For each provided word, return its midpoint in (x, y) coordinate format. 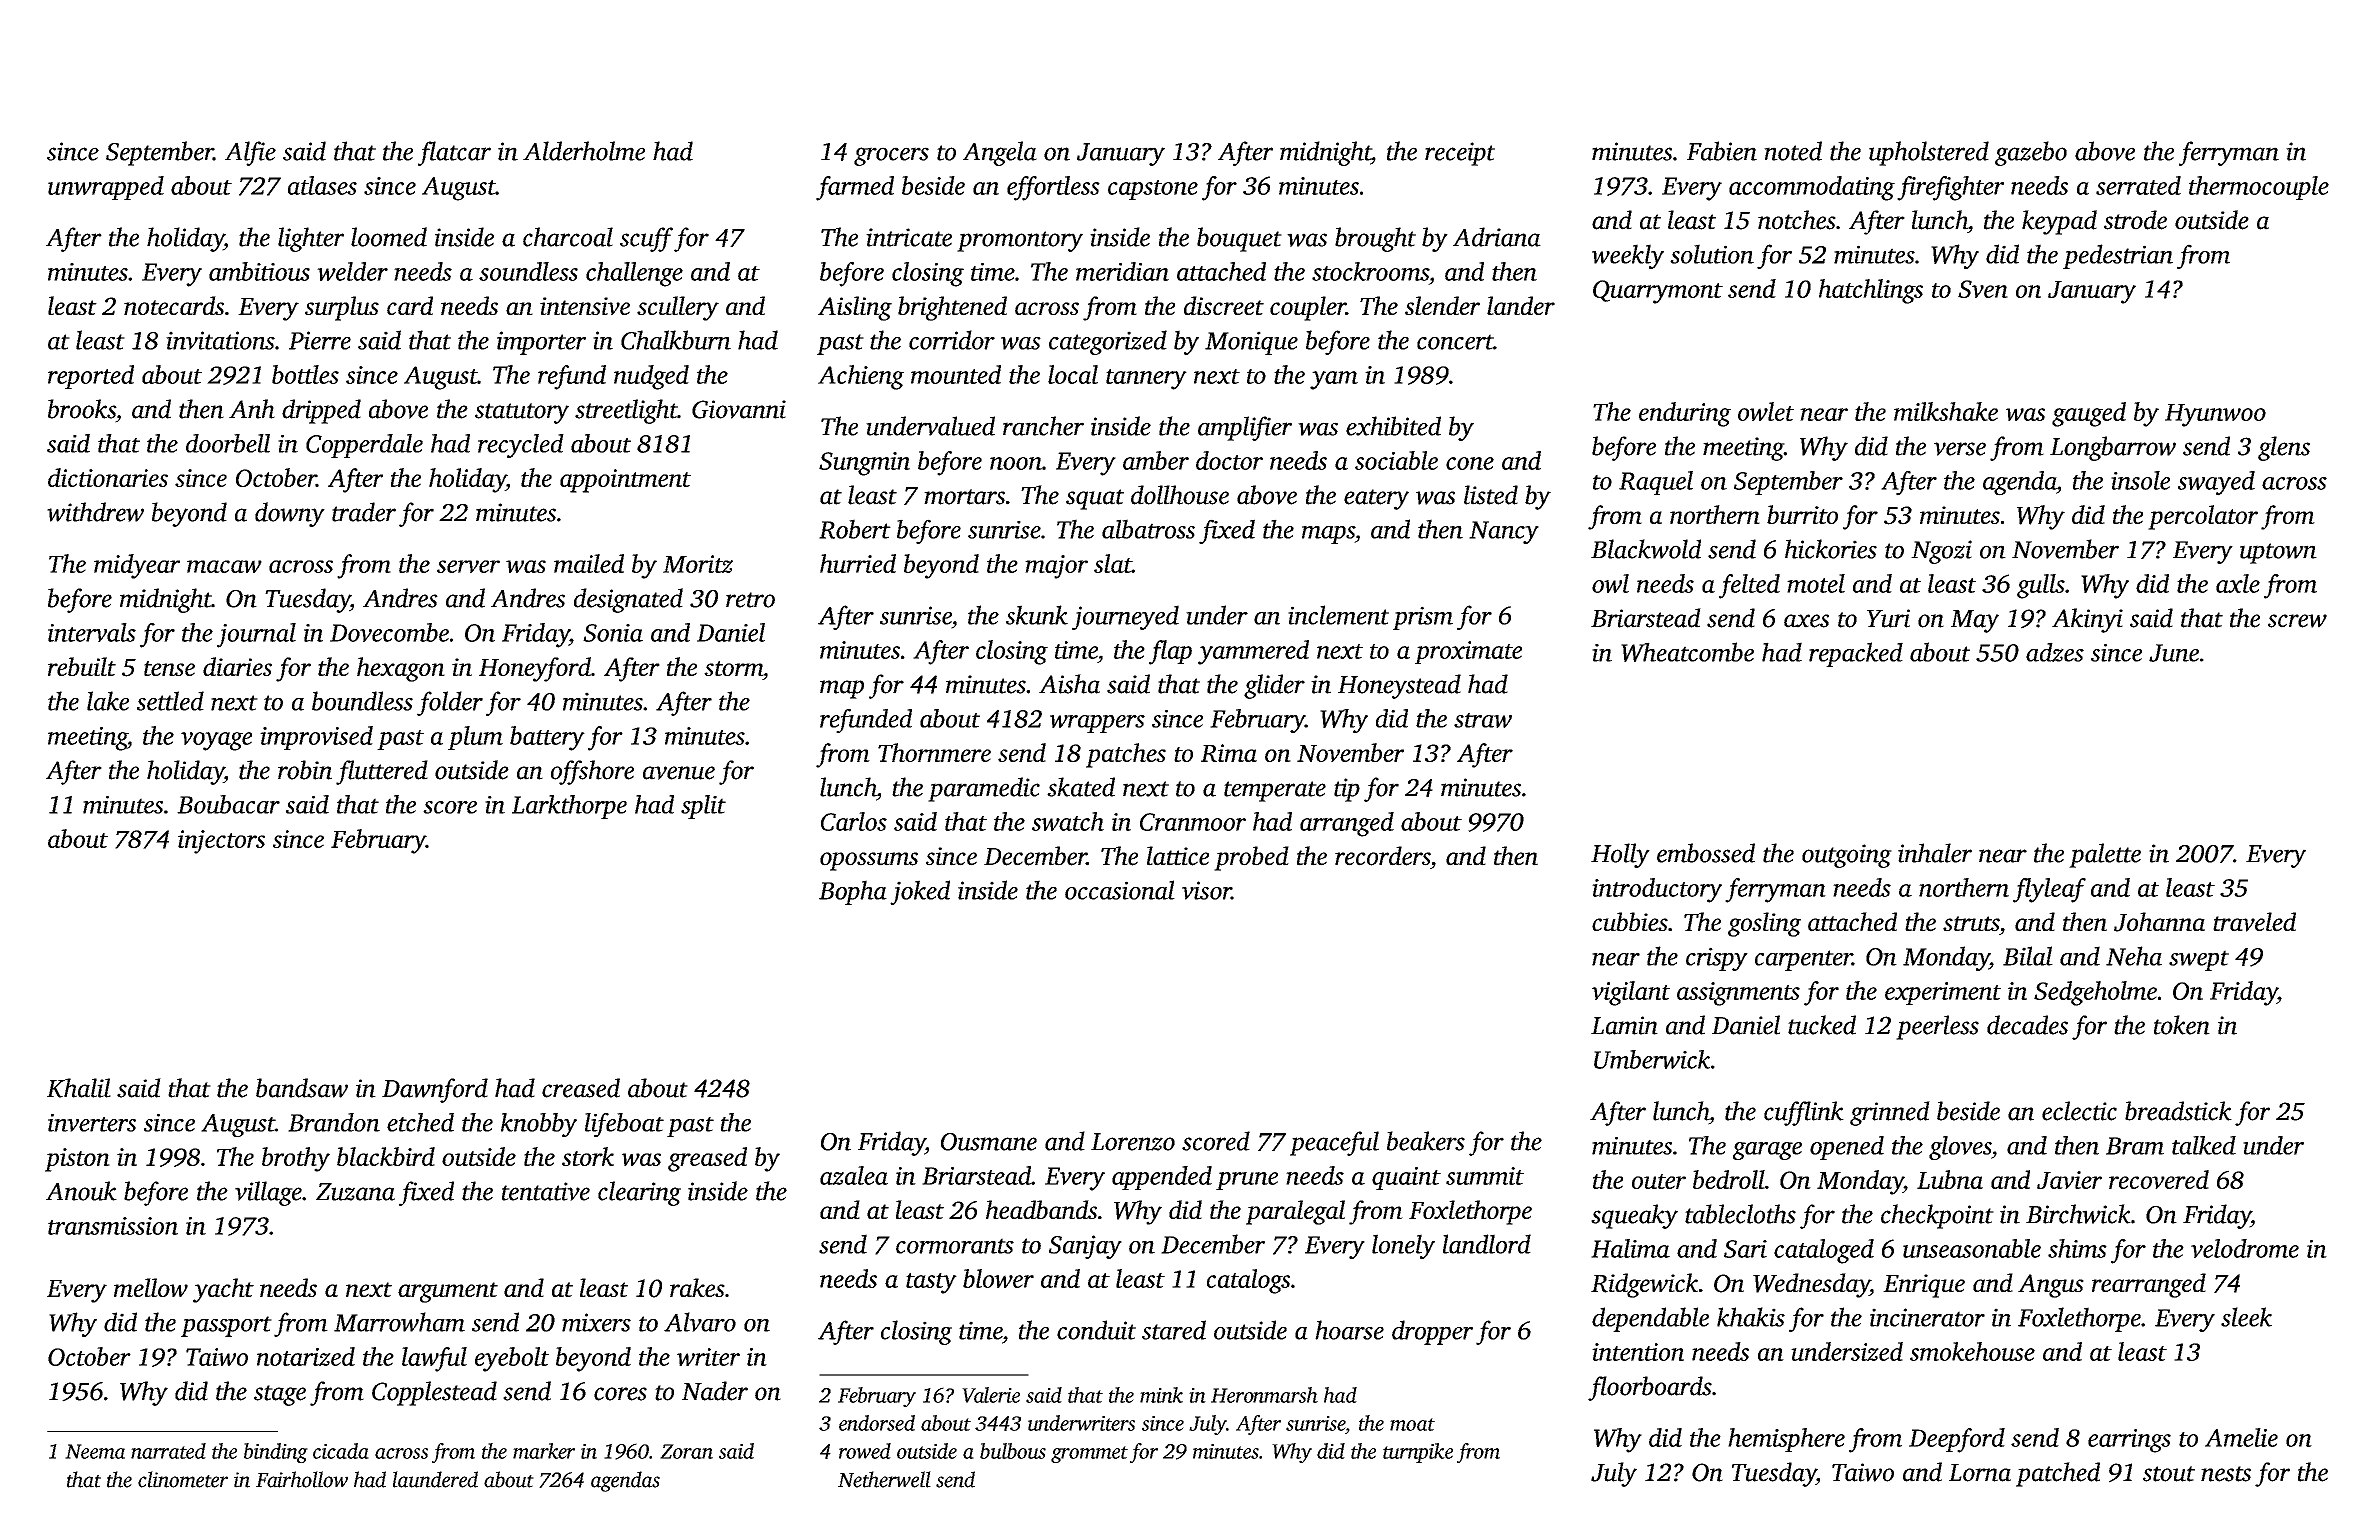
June (2174, 653)
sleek (2246, 1317)
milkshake (1946, 411)
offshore (592, 772)
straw (1483, 720)
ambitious (259, 271)
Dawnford (435, 1090)
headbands (1041, 1209)
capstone (1153, 190)
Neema (95, 1451)
